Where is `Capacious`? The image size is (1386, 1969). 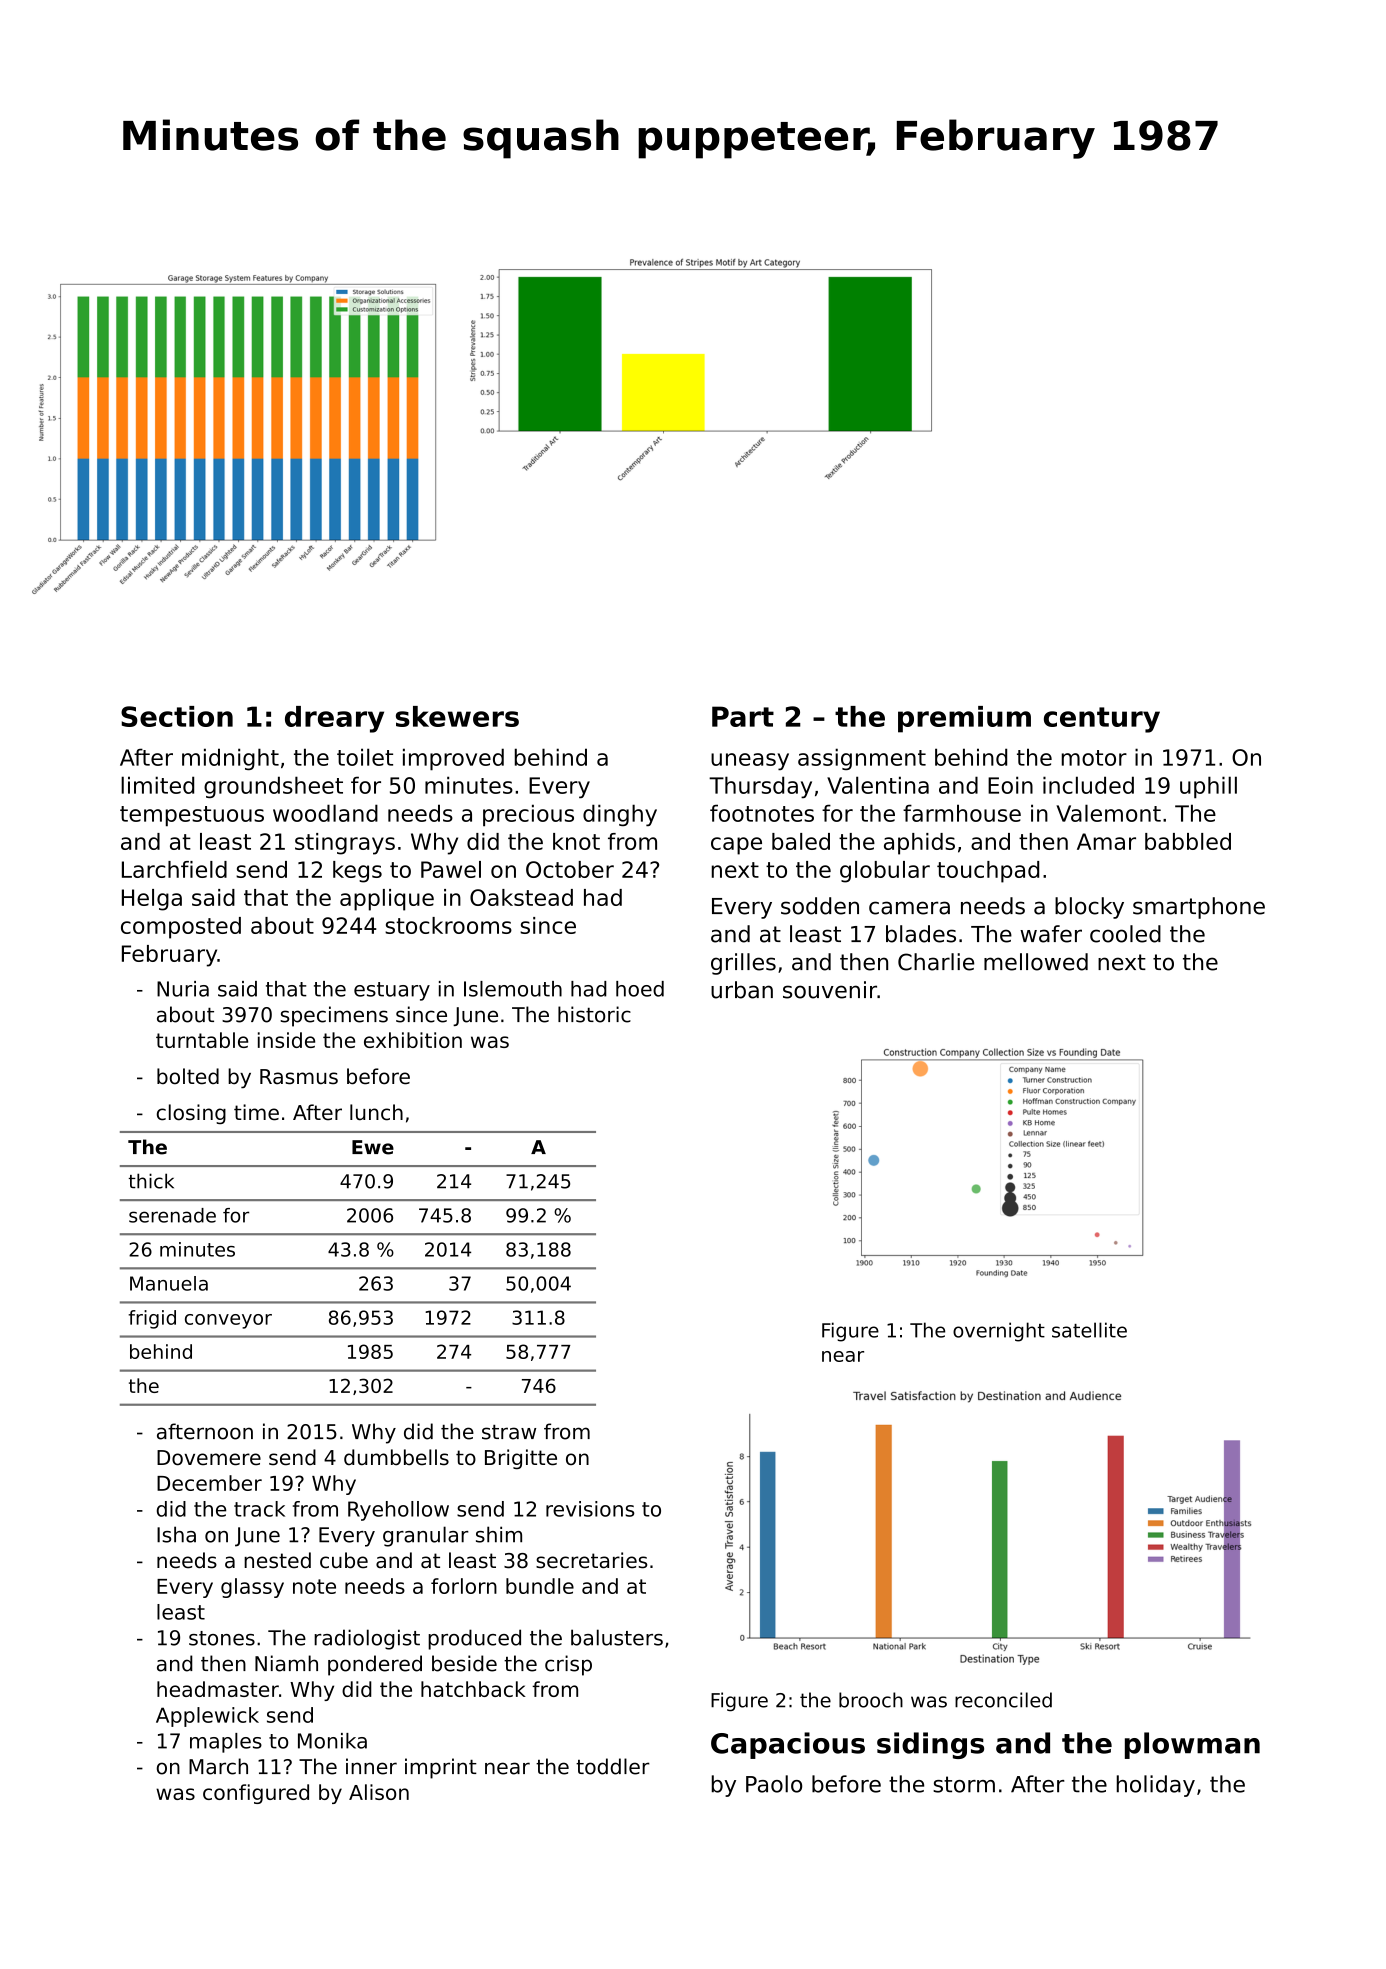 Capacious is located at coordinates (788, 1745).
